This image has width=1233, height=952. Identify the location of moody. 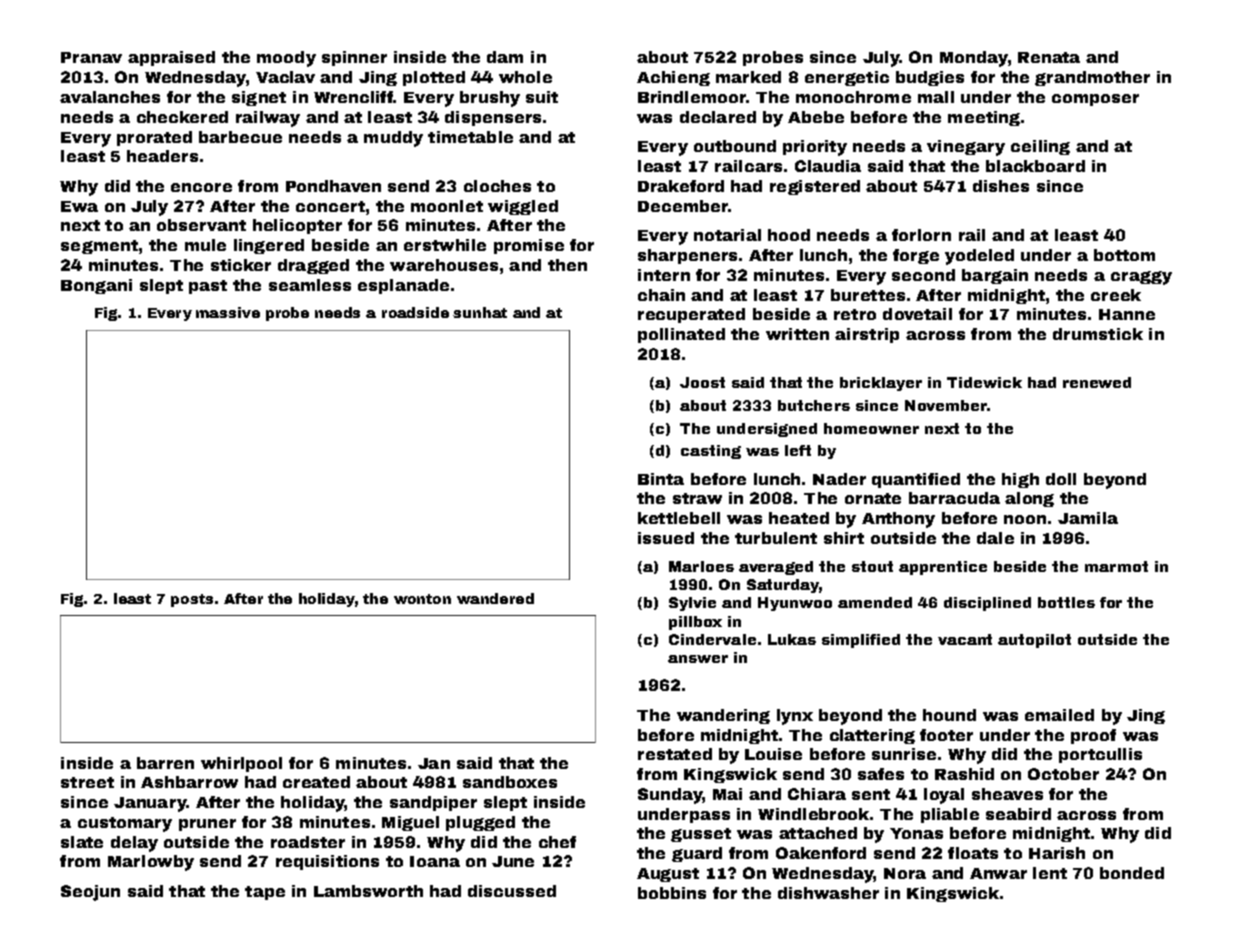
(286, 59).
